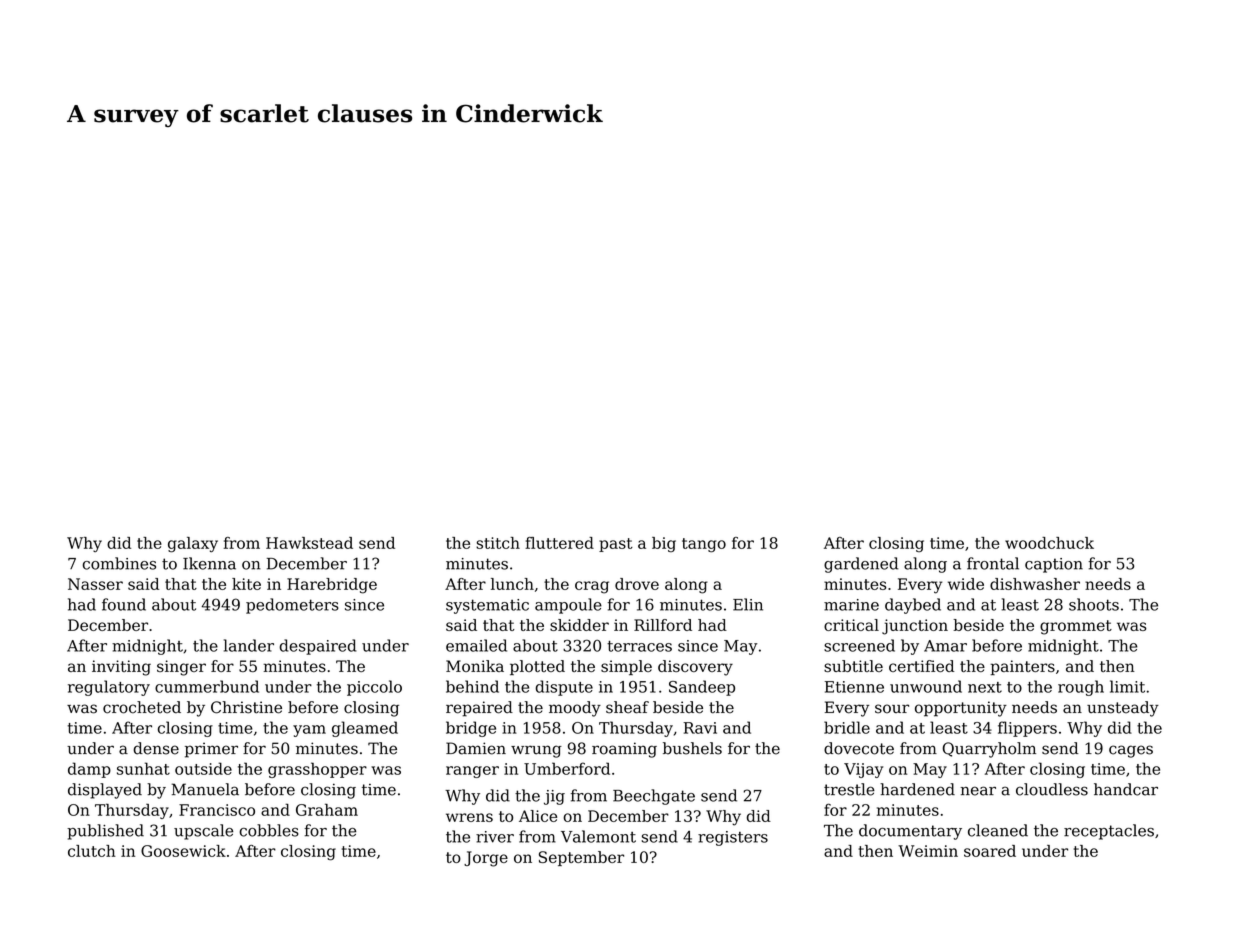 The width and height of the screenshot is (1233, 952). Describe the element at coordinates (209, 563) in the screenshot. I see `Ikenna` at that location.
